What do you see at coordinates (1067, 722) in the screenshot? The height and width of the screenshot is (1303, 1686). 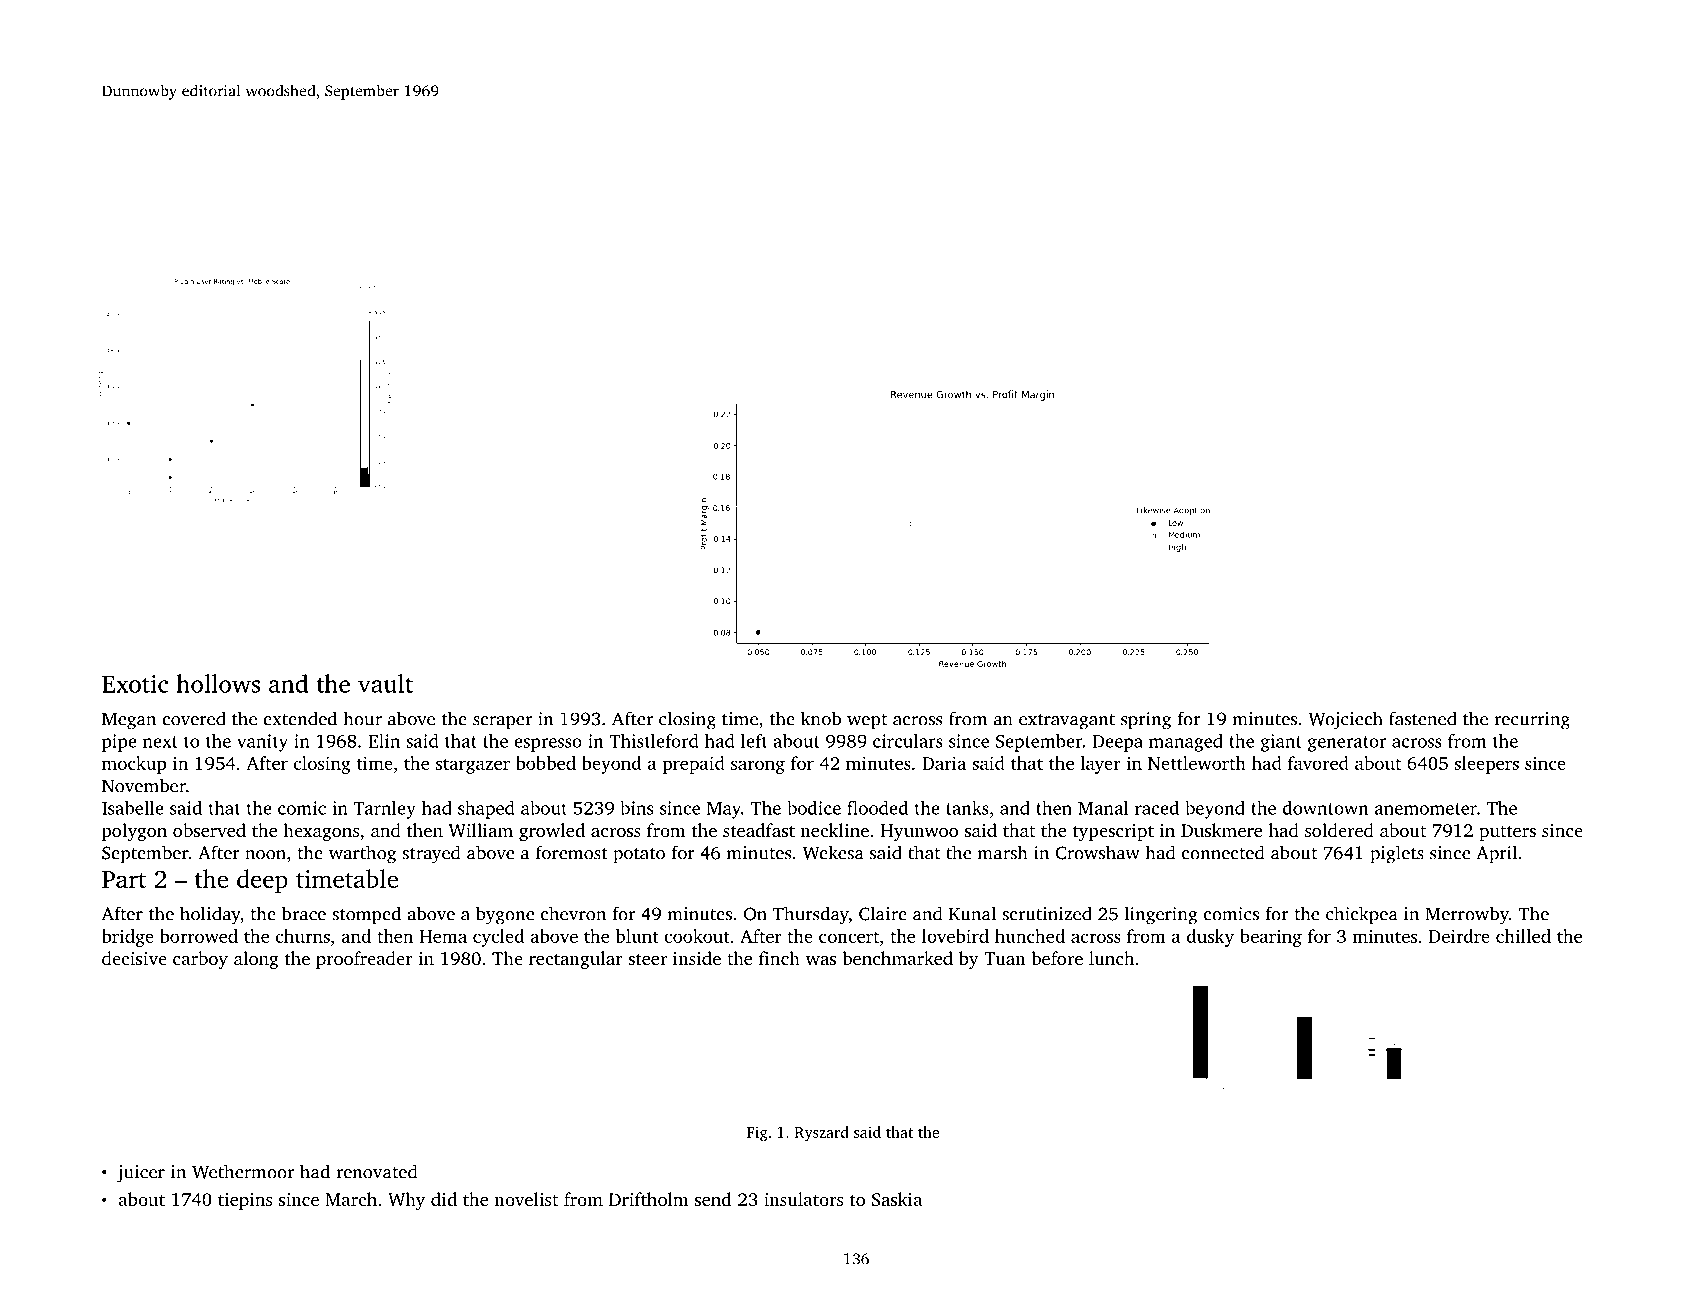 I see `extravagant` at bounding box center [1067, 722].
